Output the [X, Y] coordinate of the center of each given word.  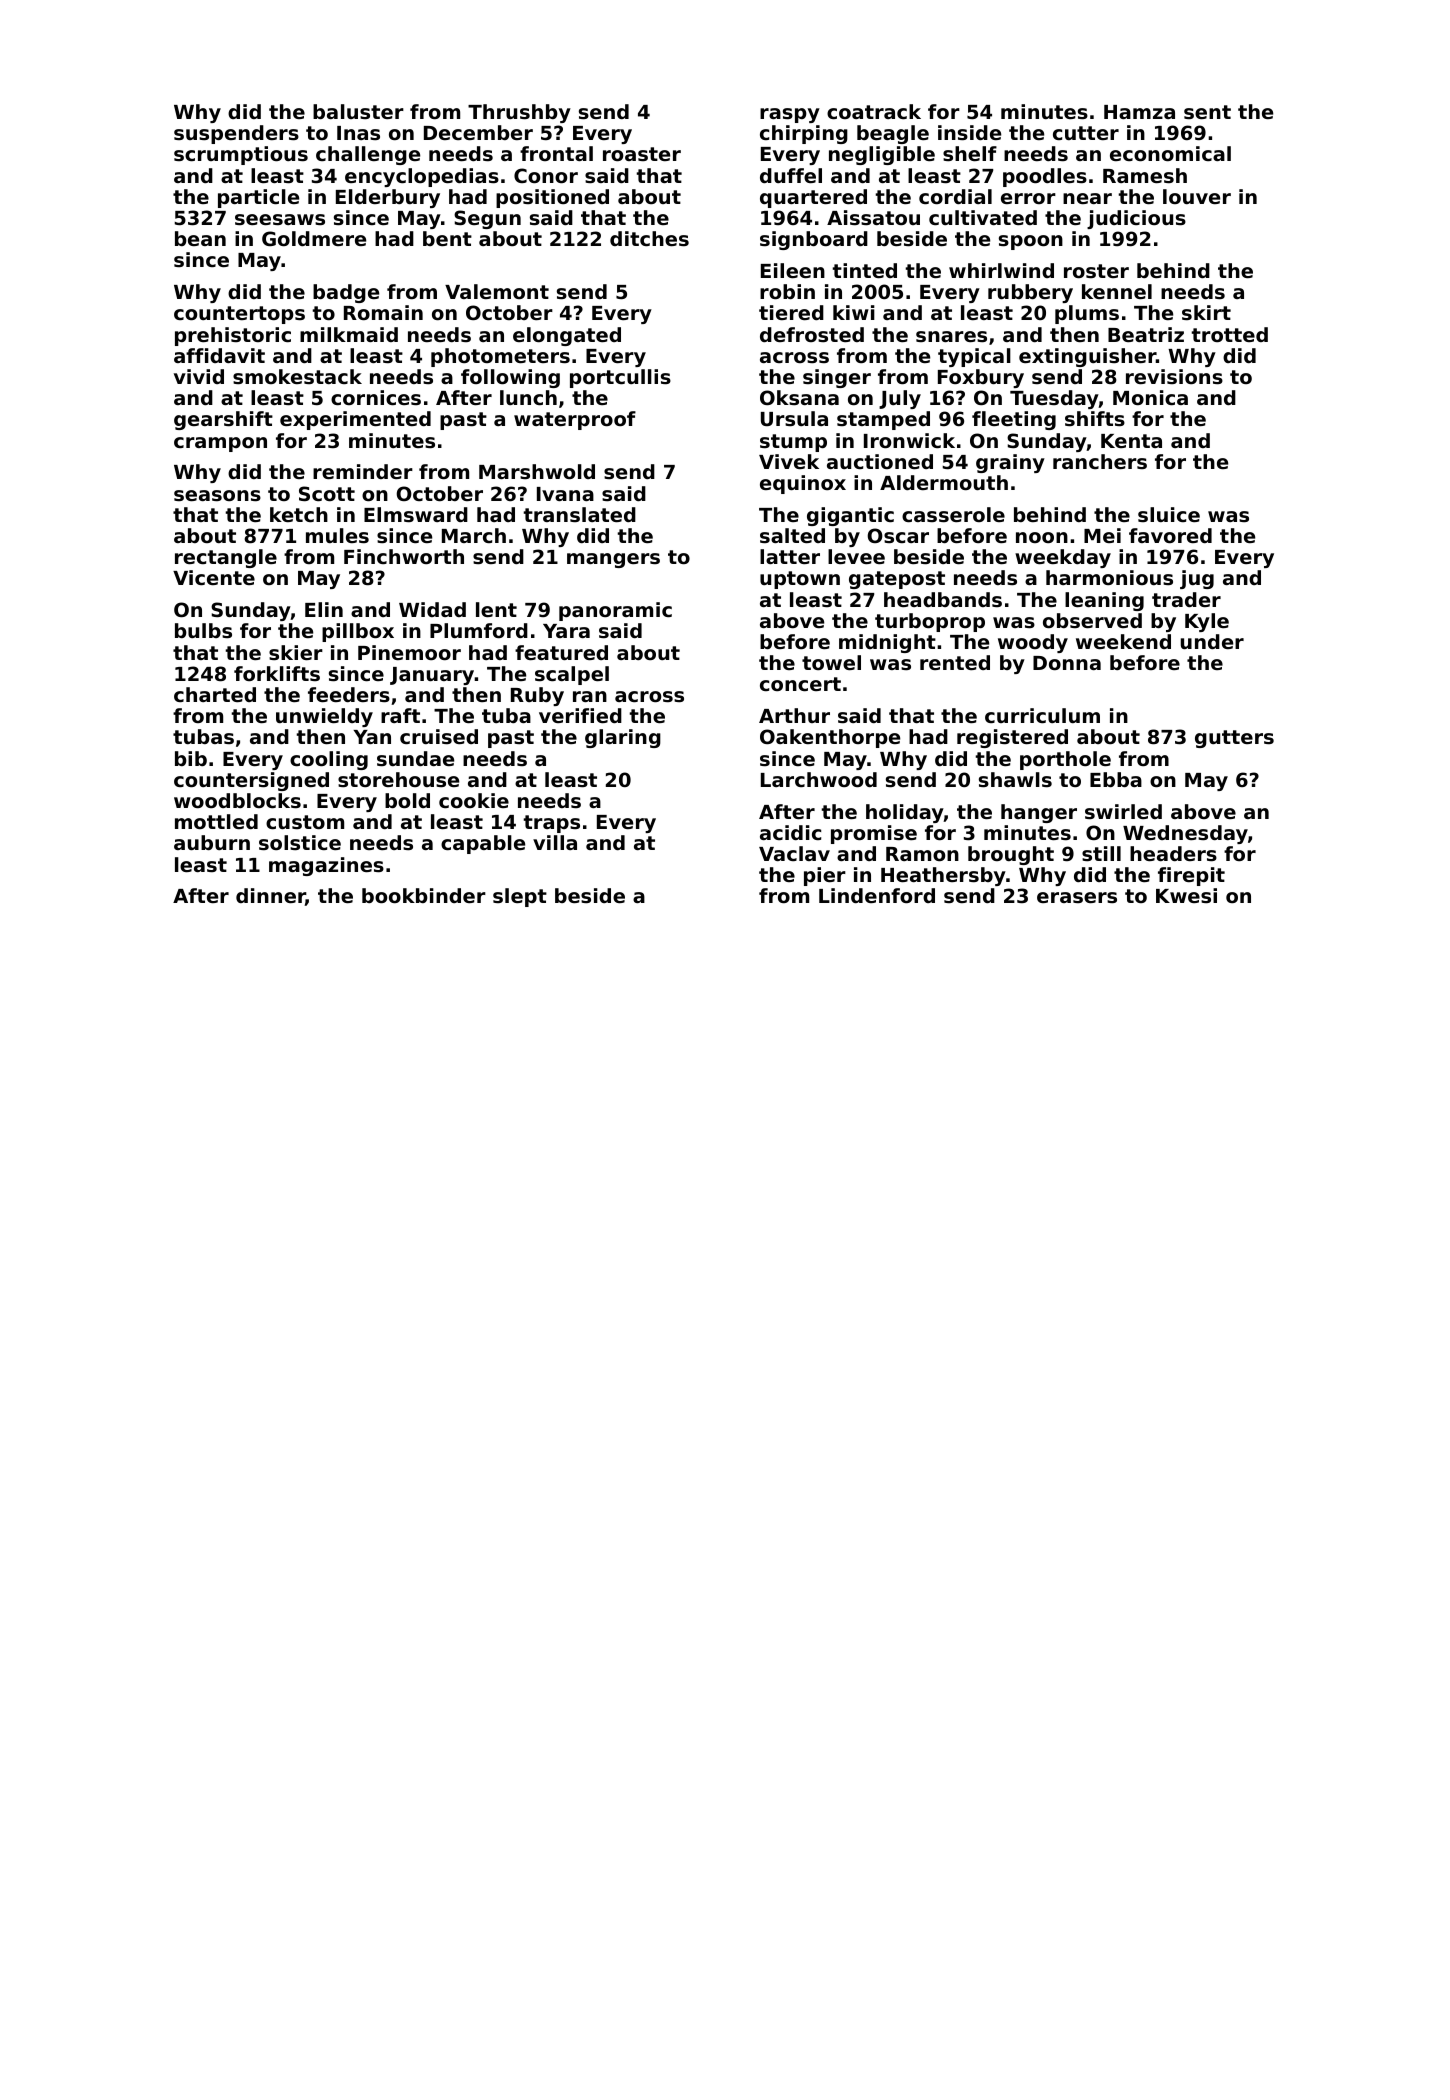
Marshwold [537, 472]
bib [191, 758]
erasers [1077, 898]
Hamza [1139, 112]
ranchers [1100, 461]
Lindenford [877, 895]
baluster [358, 112]
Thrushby [519, 113]
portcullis [620, 378]
